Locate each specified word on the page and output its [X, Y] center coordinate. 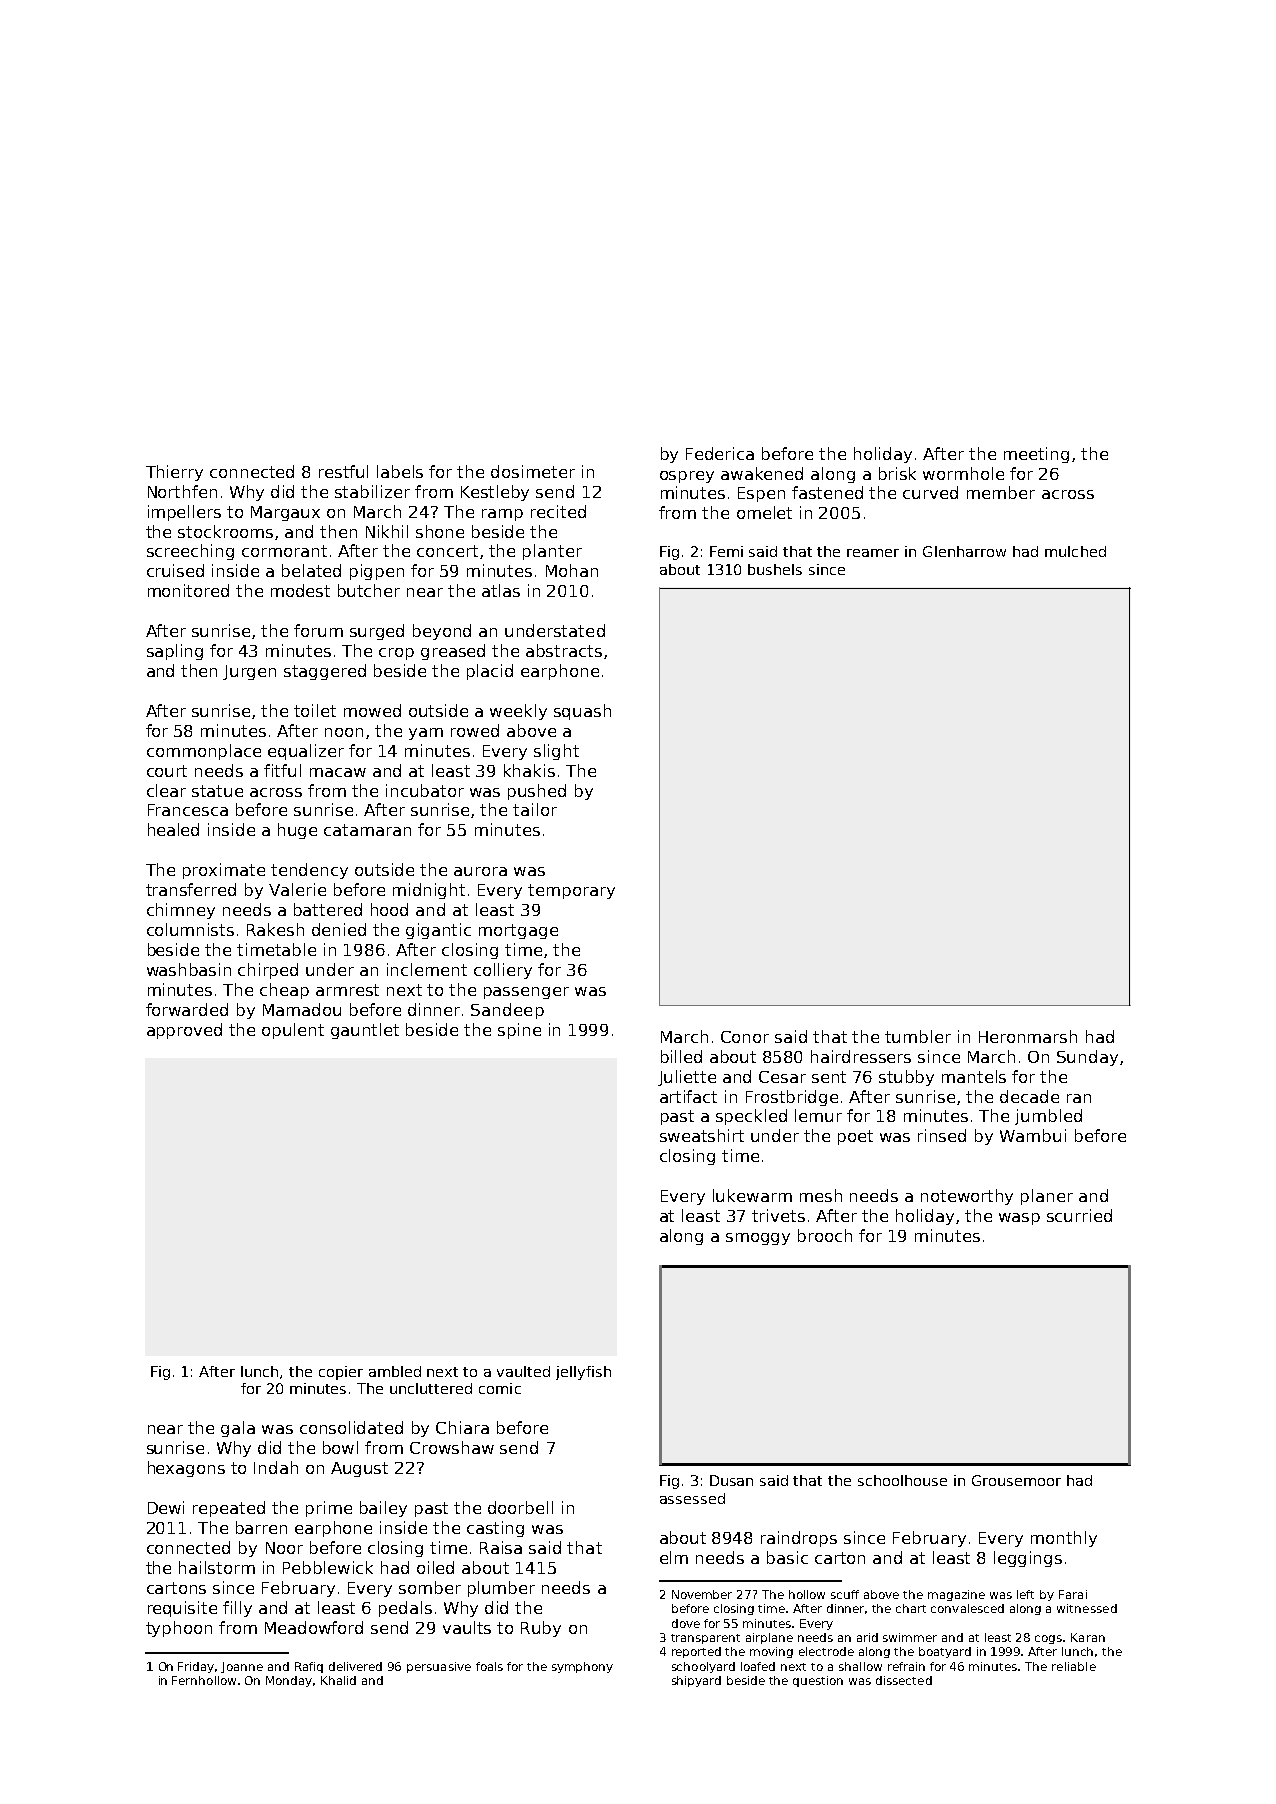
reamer [873, 553]
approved [184, 1031]
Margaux [285, 513]
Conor [745, 1037]
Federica [720, 453]
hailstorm [217, 1567]
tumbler [918, 1036]
